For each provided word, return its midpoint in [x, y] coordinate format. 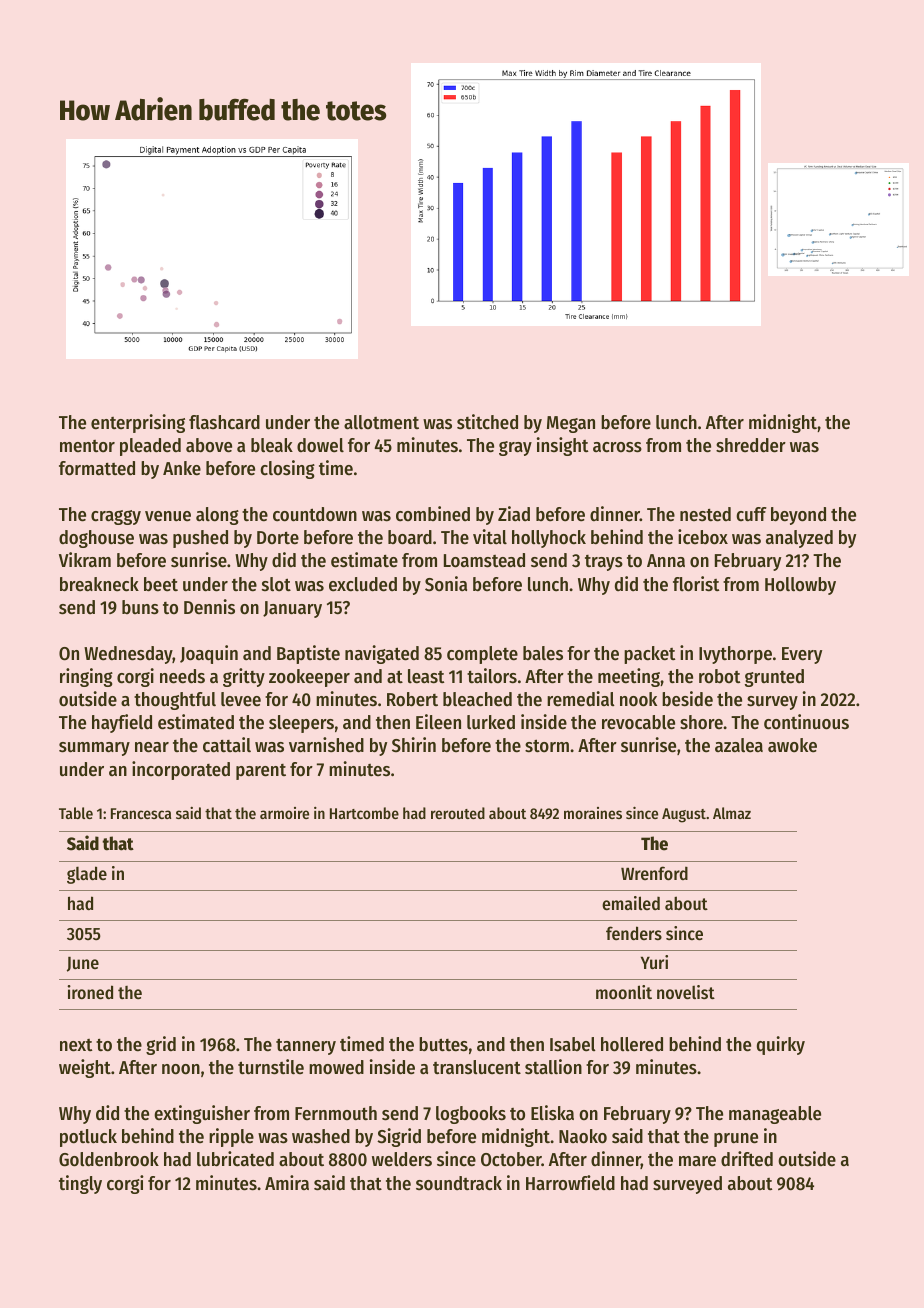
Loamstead [484, 560]
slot [276, 584]
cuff [751, 514]
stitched [487, 422]
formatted [97, 468]
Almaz [732, 813]
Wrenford [654, 873]
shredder [751, 445]
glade [87, 875]
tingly [80, 1184]
